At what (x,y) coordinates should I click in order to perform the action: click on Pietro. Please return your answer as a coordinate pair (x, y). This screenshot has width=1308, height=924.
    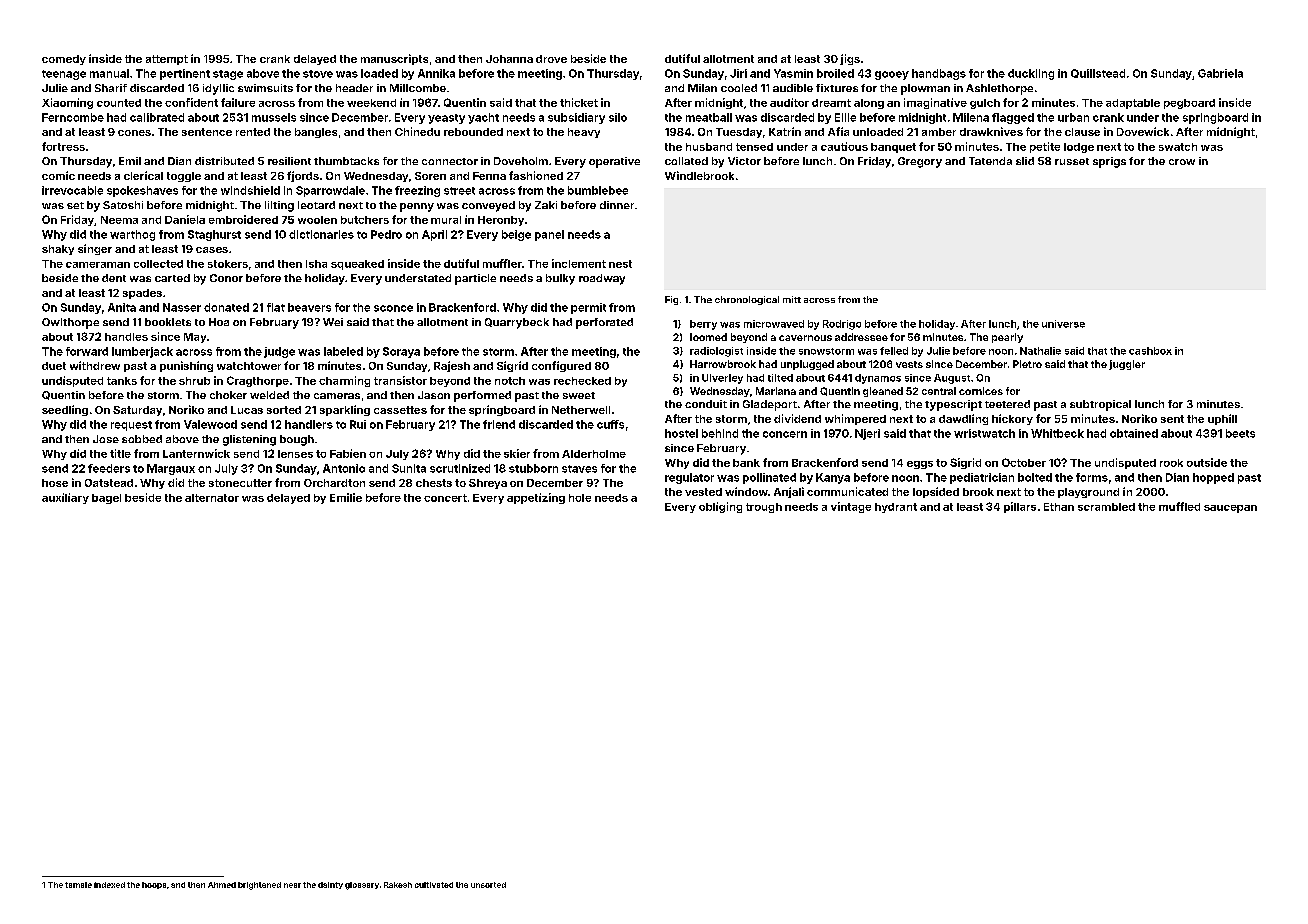
    Looking at the image, I should click on (1027, 364).
